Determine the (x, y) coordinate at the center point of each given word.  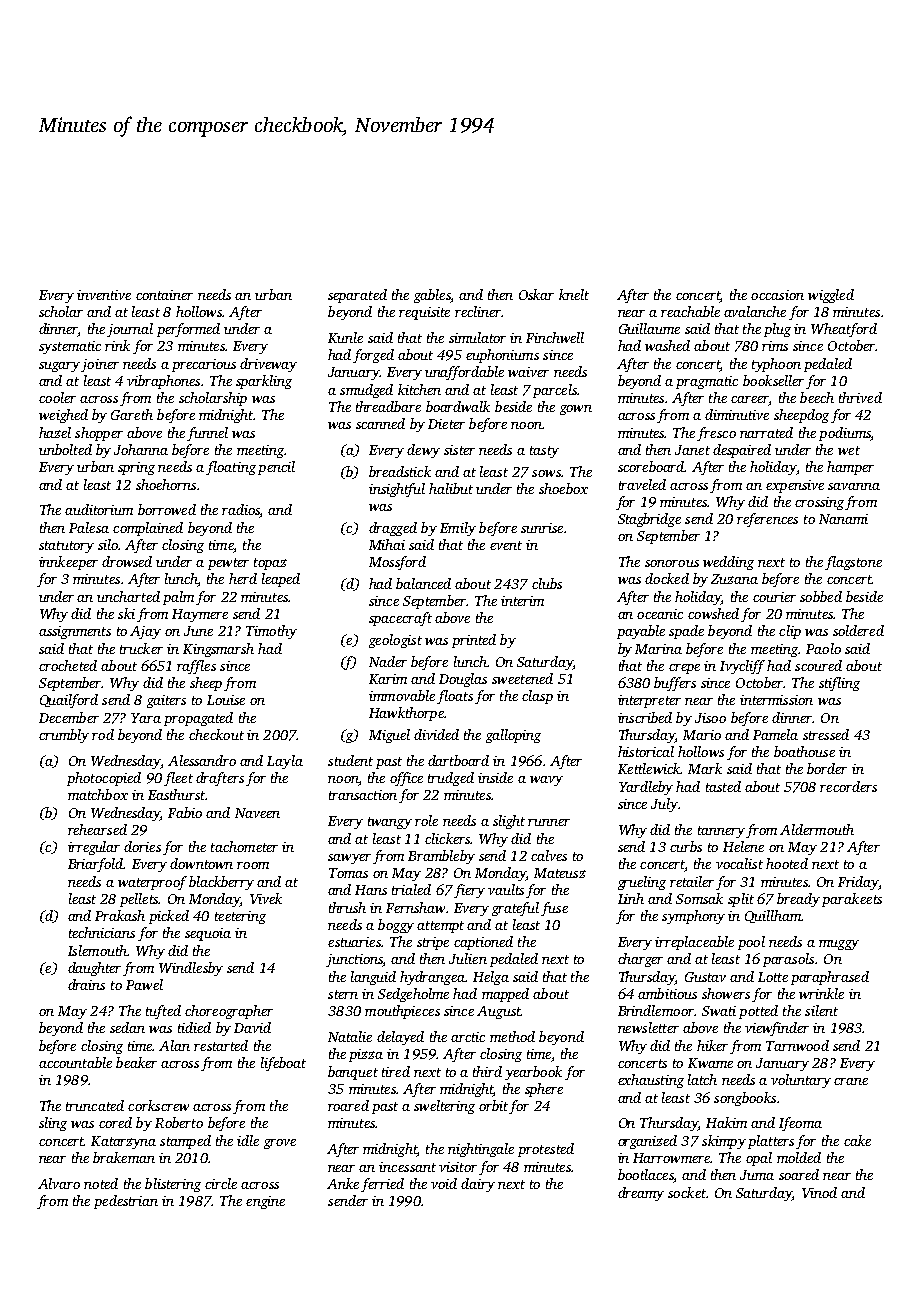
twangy (390, 823)
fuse (554, 909)
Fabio (185, 812)
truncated (95, 1105)
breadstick (400, 471)
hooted (787, 863)
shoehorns (166, 484)
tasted (723, 786)
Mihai (387, 544)
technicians (102, 932)
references (767, 520)
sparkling (264, 382)
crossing (819, 503)
